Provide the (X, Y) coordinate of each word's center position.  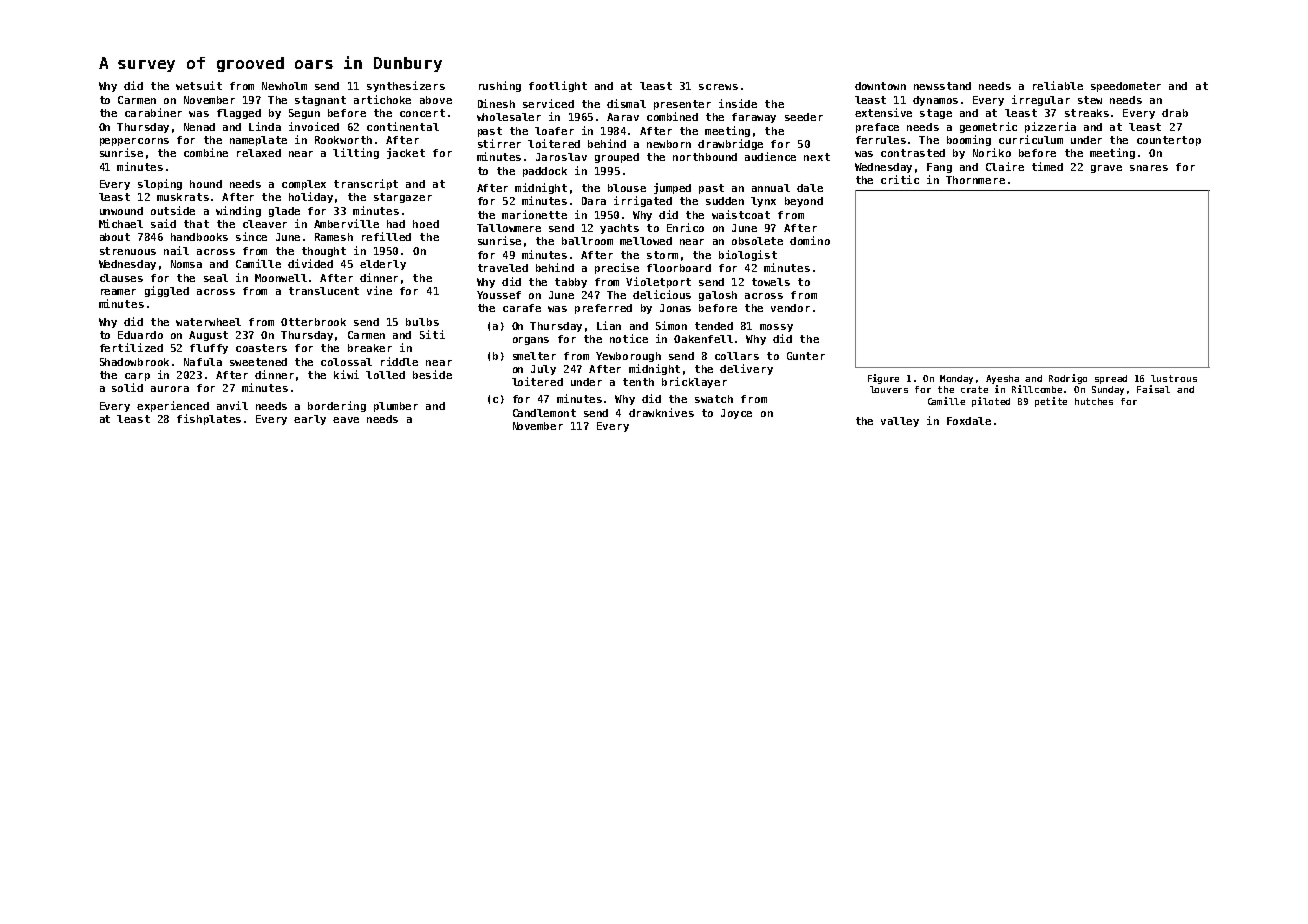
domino (810, 240)
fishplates (209, 419)
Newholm (284, 86)
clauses (121, 278)
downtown (880, 86)
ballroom (587, 241)
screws (718, 87)
